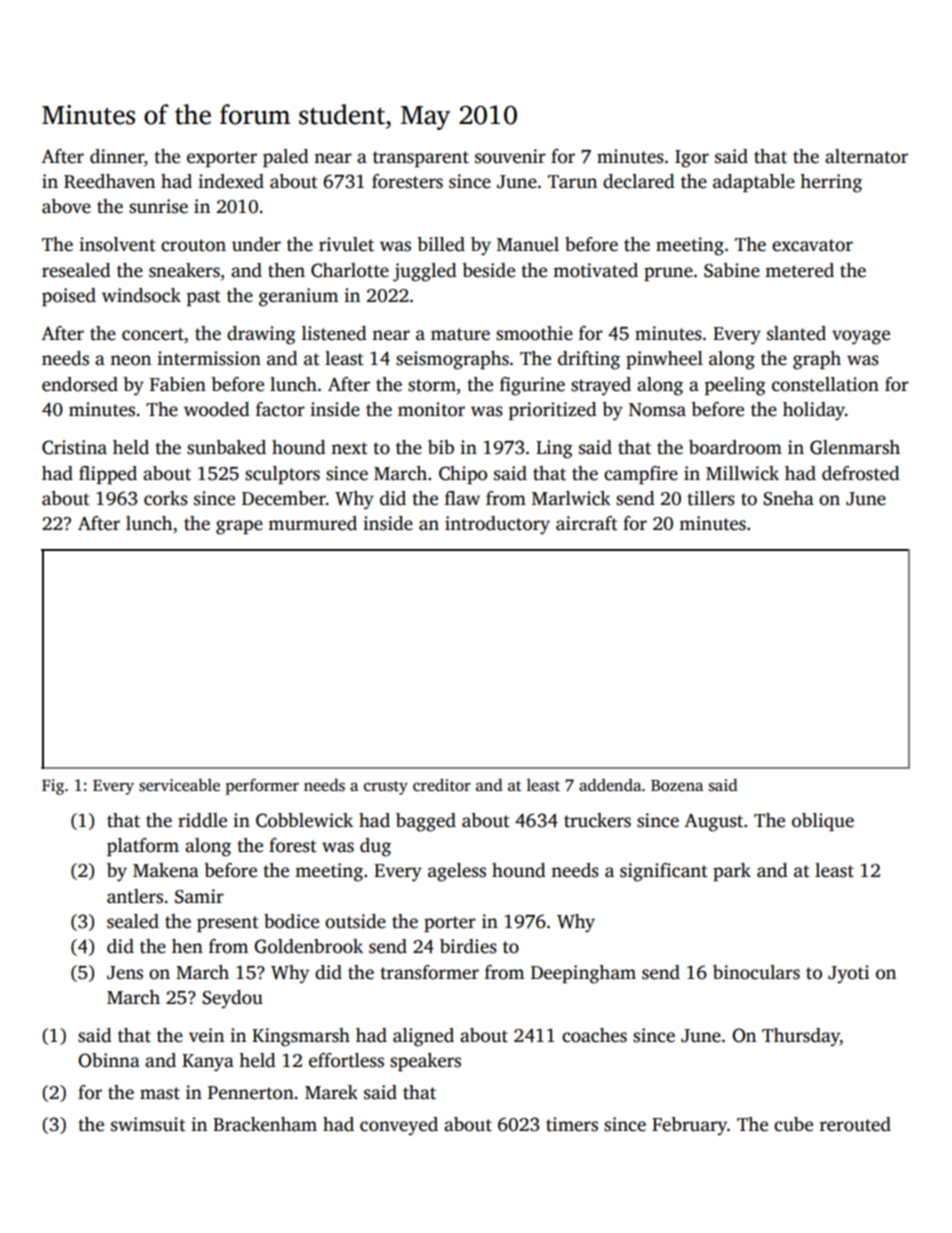  I want to click on crusty, so click(386, 788).
